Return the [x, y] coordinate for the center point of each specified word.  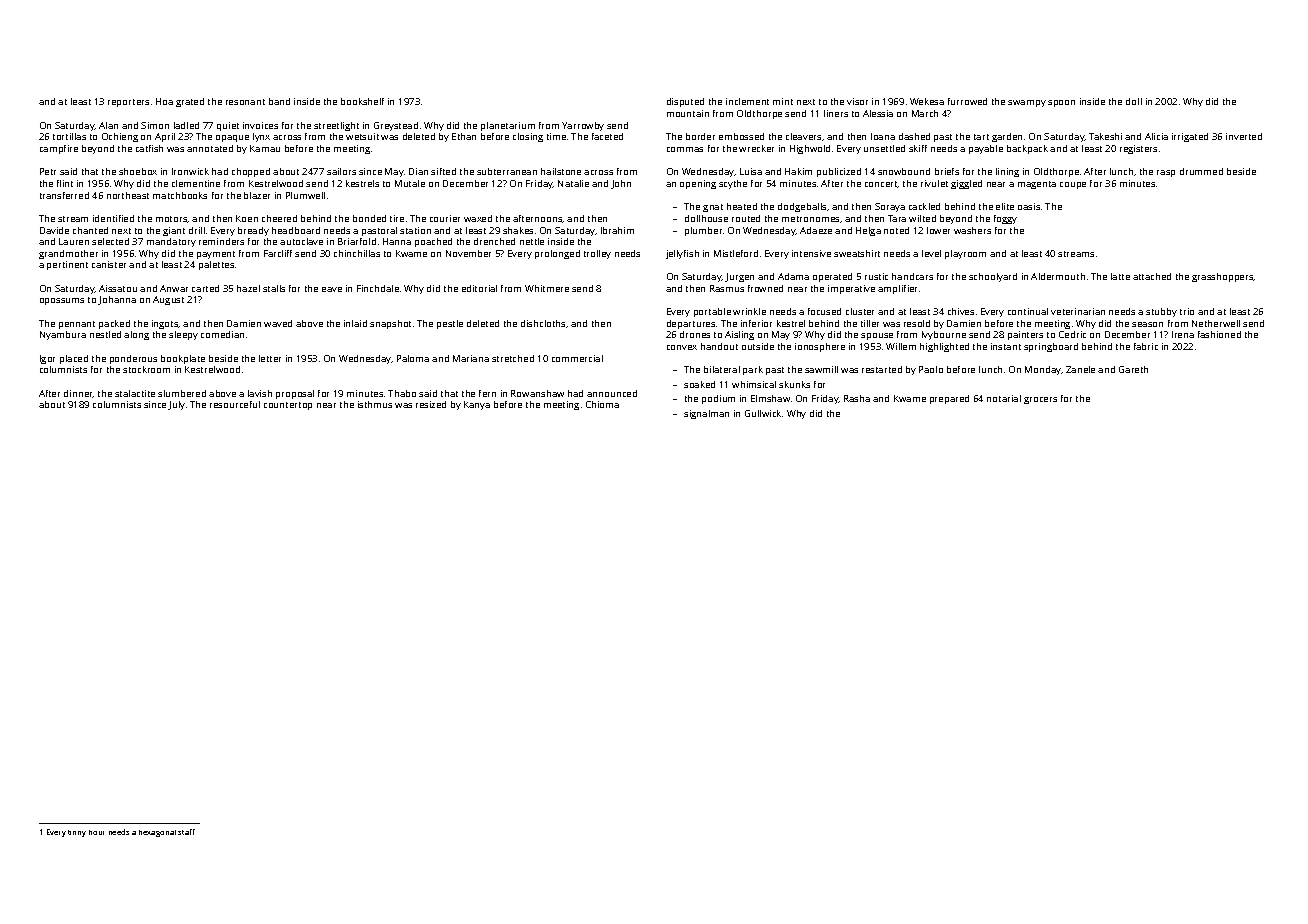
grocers [1040, 400]
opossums [62, 301]
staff [186, 832]
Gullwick [763, 413]
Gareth [1133, 369]
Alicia [1156, 136]
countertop [288, 406]
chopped [251, 172]
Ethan [464, 136]
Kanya [477, 405]
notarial [1004, 398]
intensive [811, 253]
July [176, 405]
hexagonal [157, 833]
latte [1120, 276]
